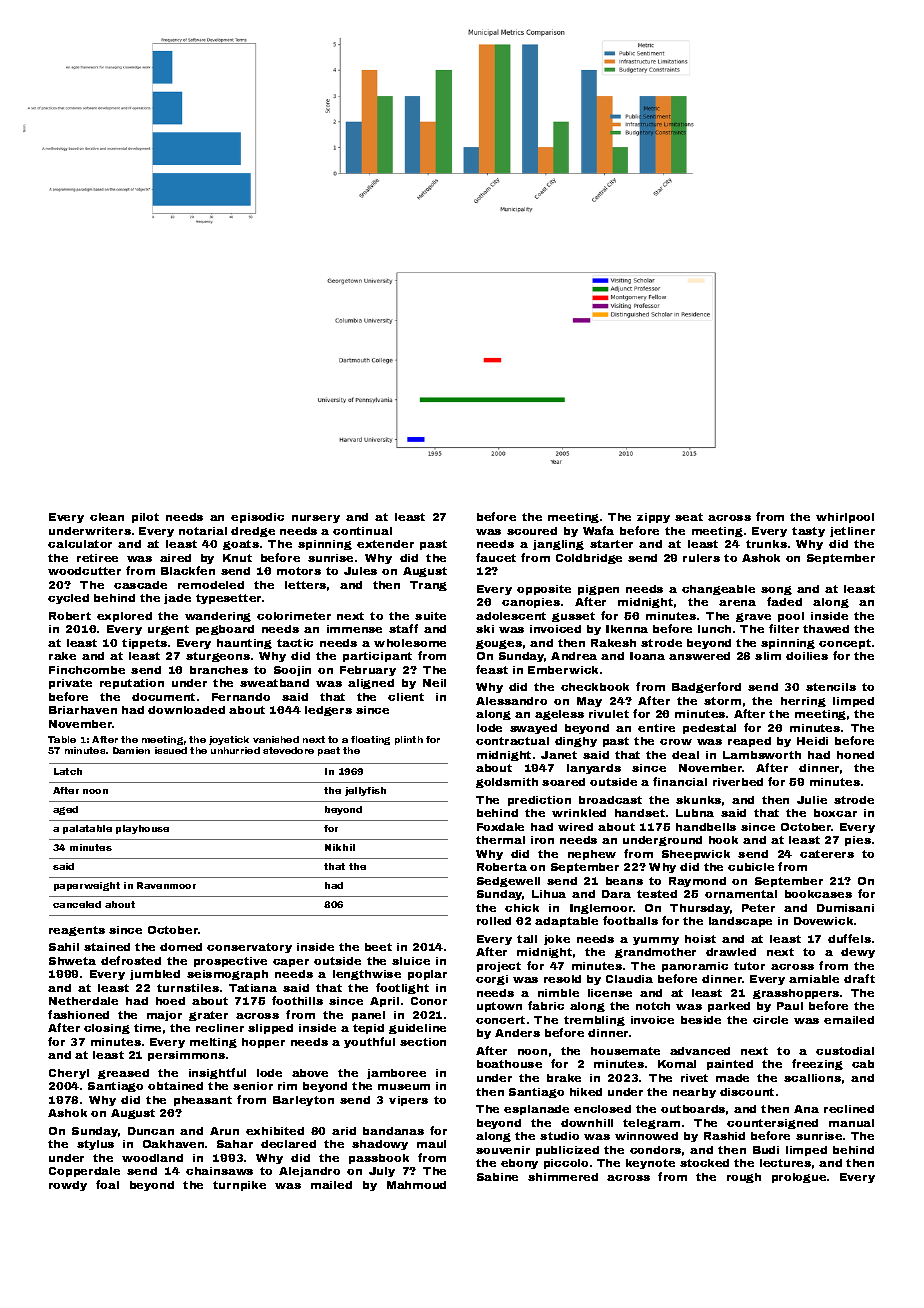 The width and height of the screenshot is (924, 1308). Describe the element at coordinates (807, 656) in the screenshot. I see `doilies` at that location.
